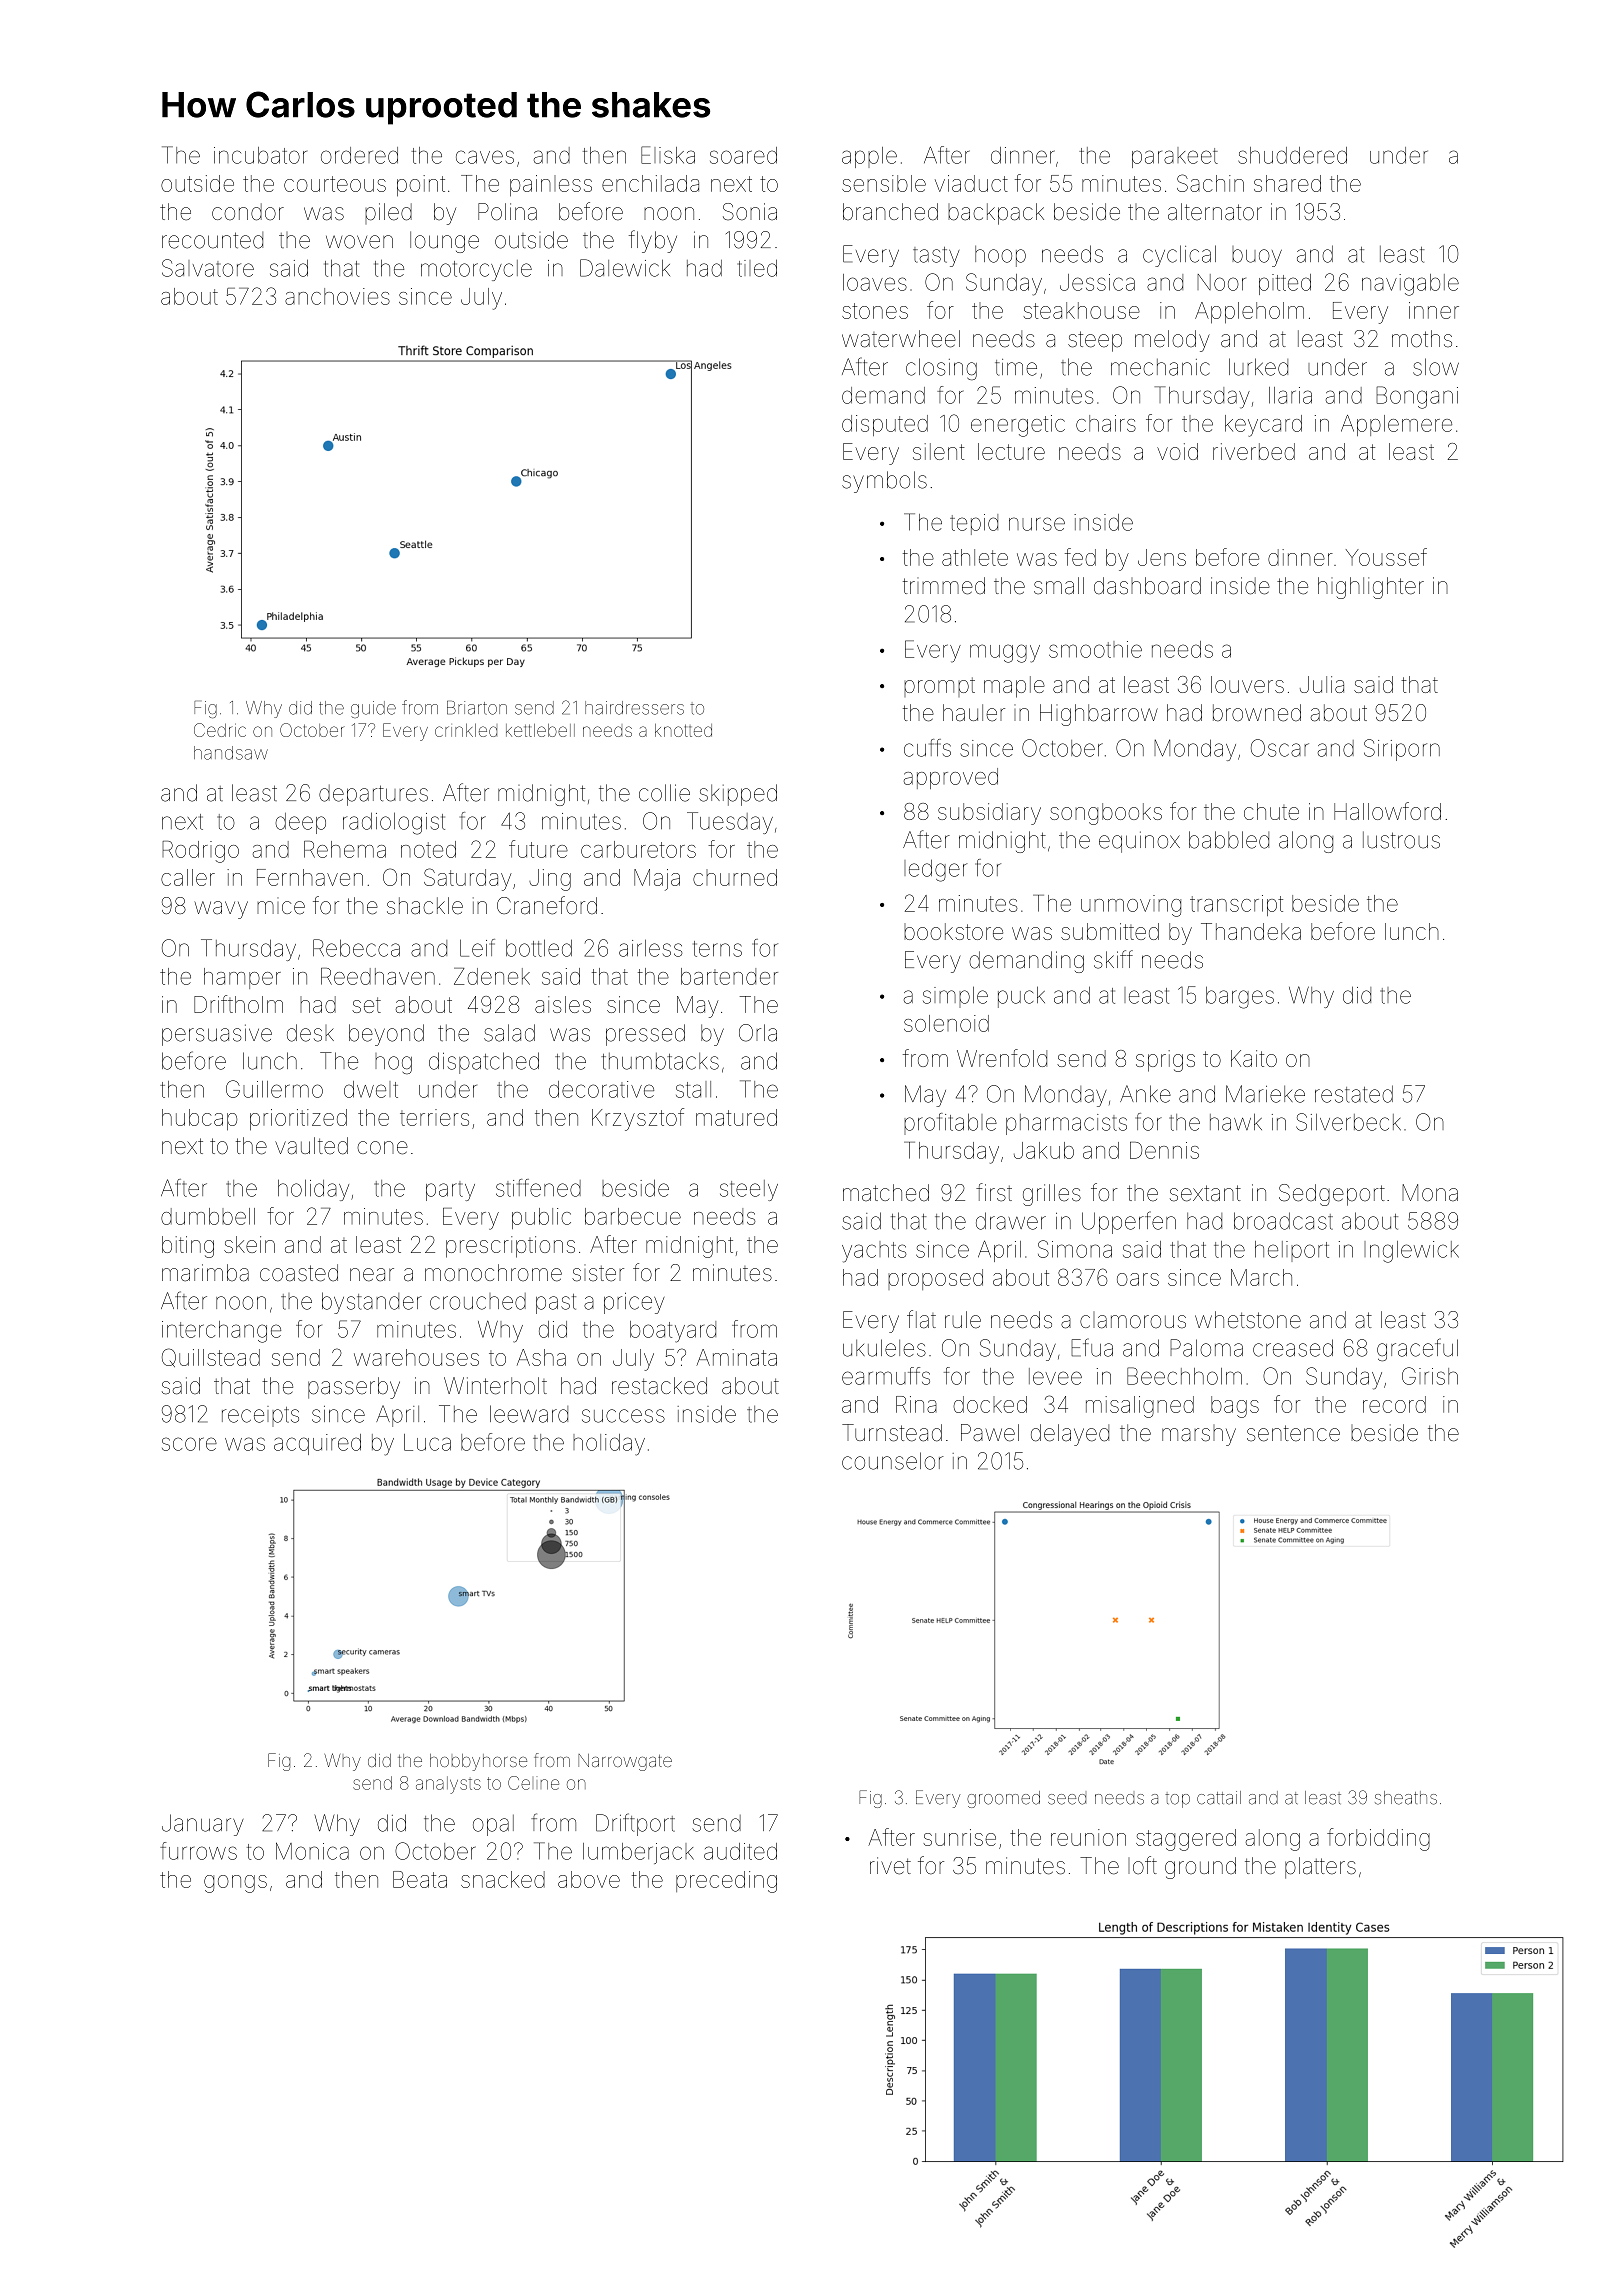 The width and height of the document is (1620, 2292). I want to click on Briarton, so click(477, 708).
